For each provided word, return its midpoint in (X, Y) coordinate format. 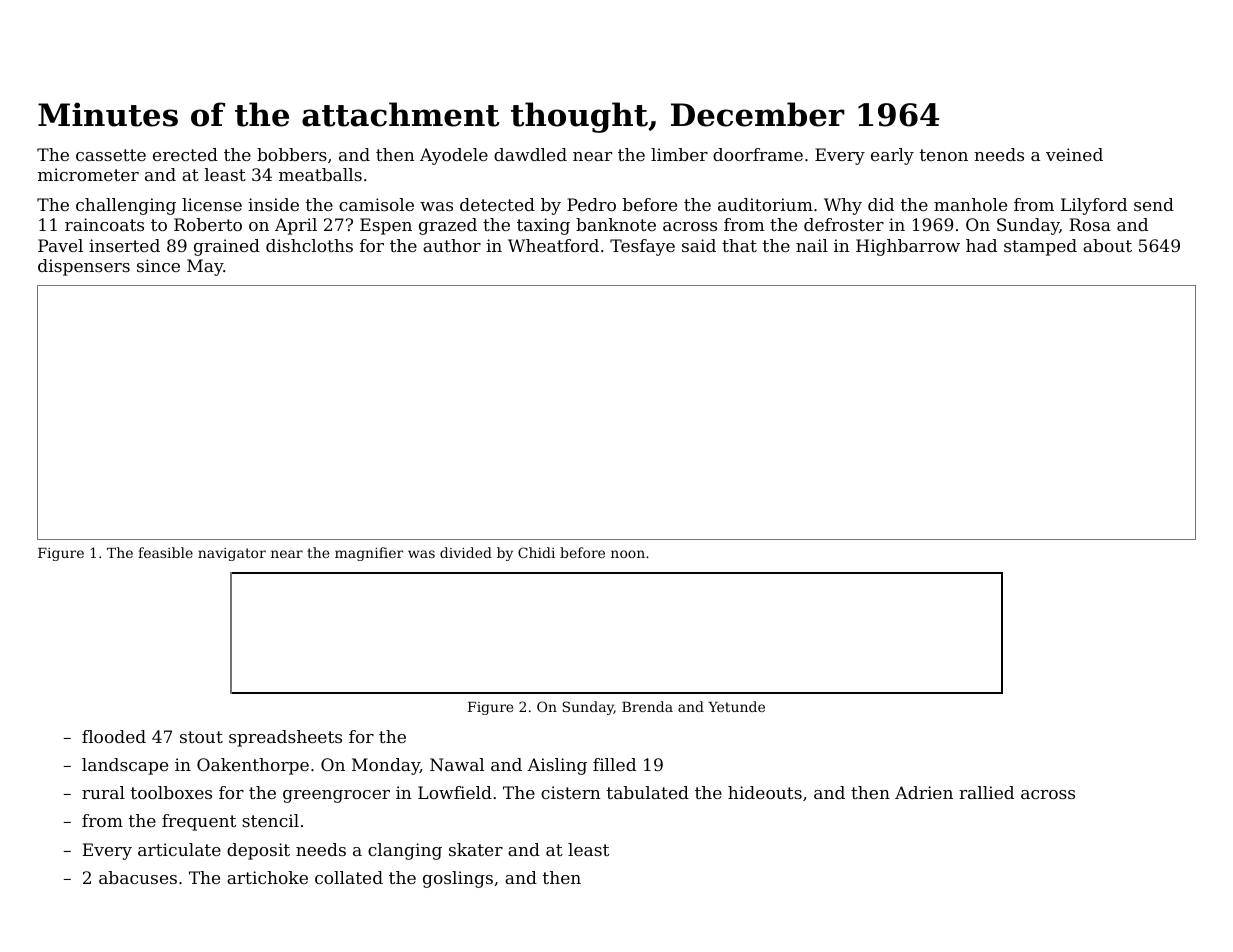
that (739, 245)
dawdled (530, 154)
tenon (944, 155)
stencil (270, 820)
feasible (165, 552)
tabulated (648, 792)
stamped (1040, 247)
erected (185, 154)
